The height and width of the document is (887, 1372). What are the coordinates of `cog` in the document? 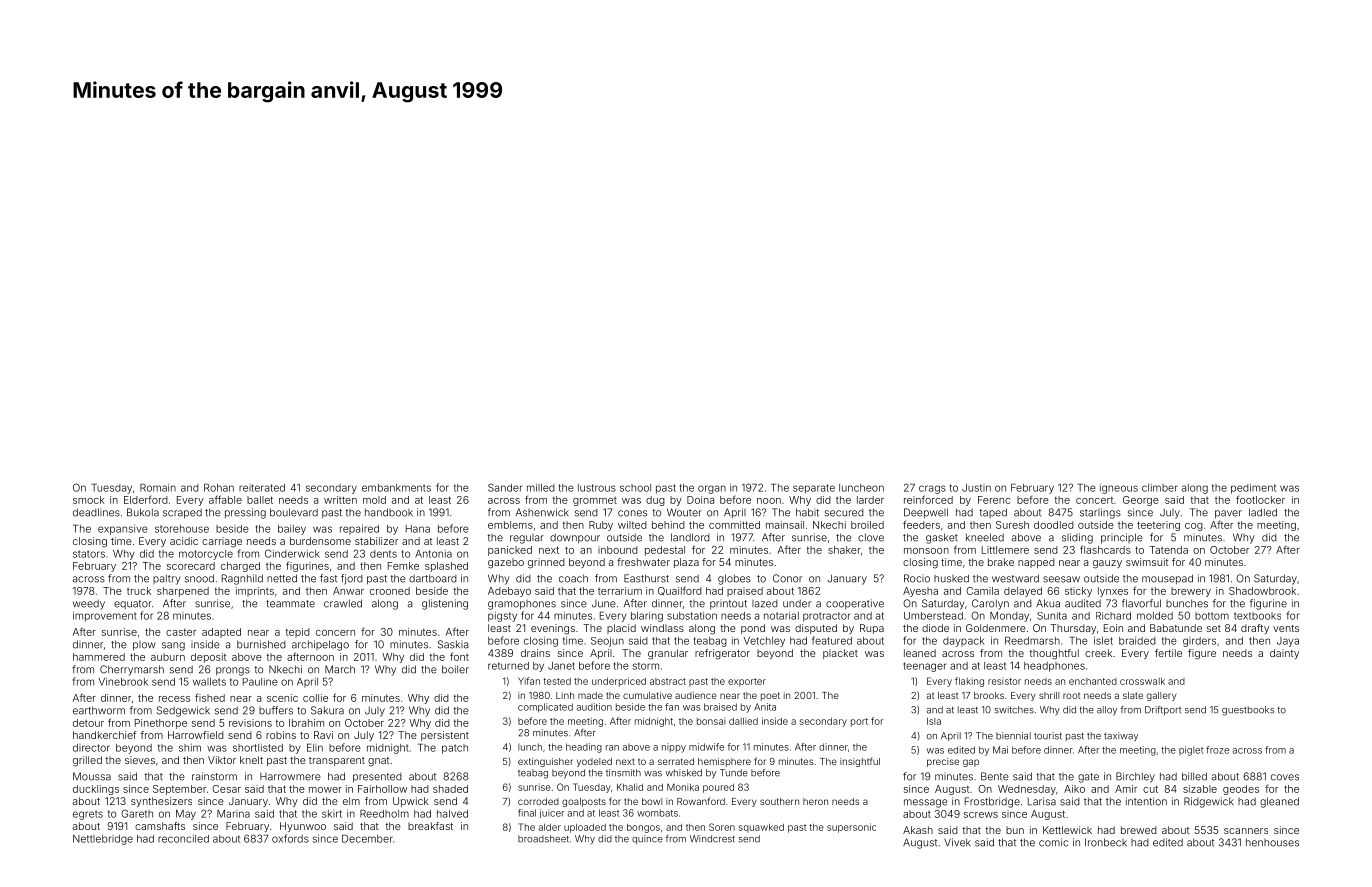 It's located at (1194, 527).
